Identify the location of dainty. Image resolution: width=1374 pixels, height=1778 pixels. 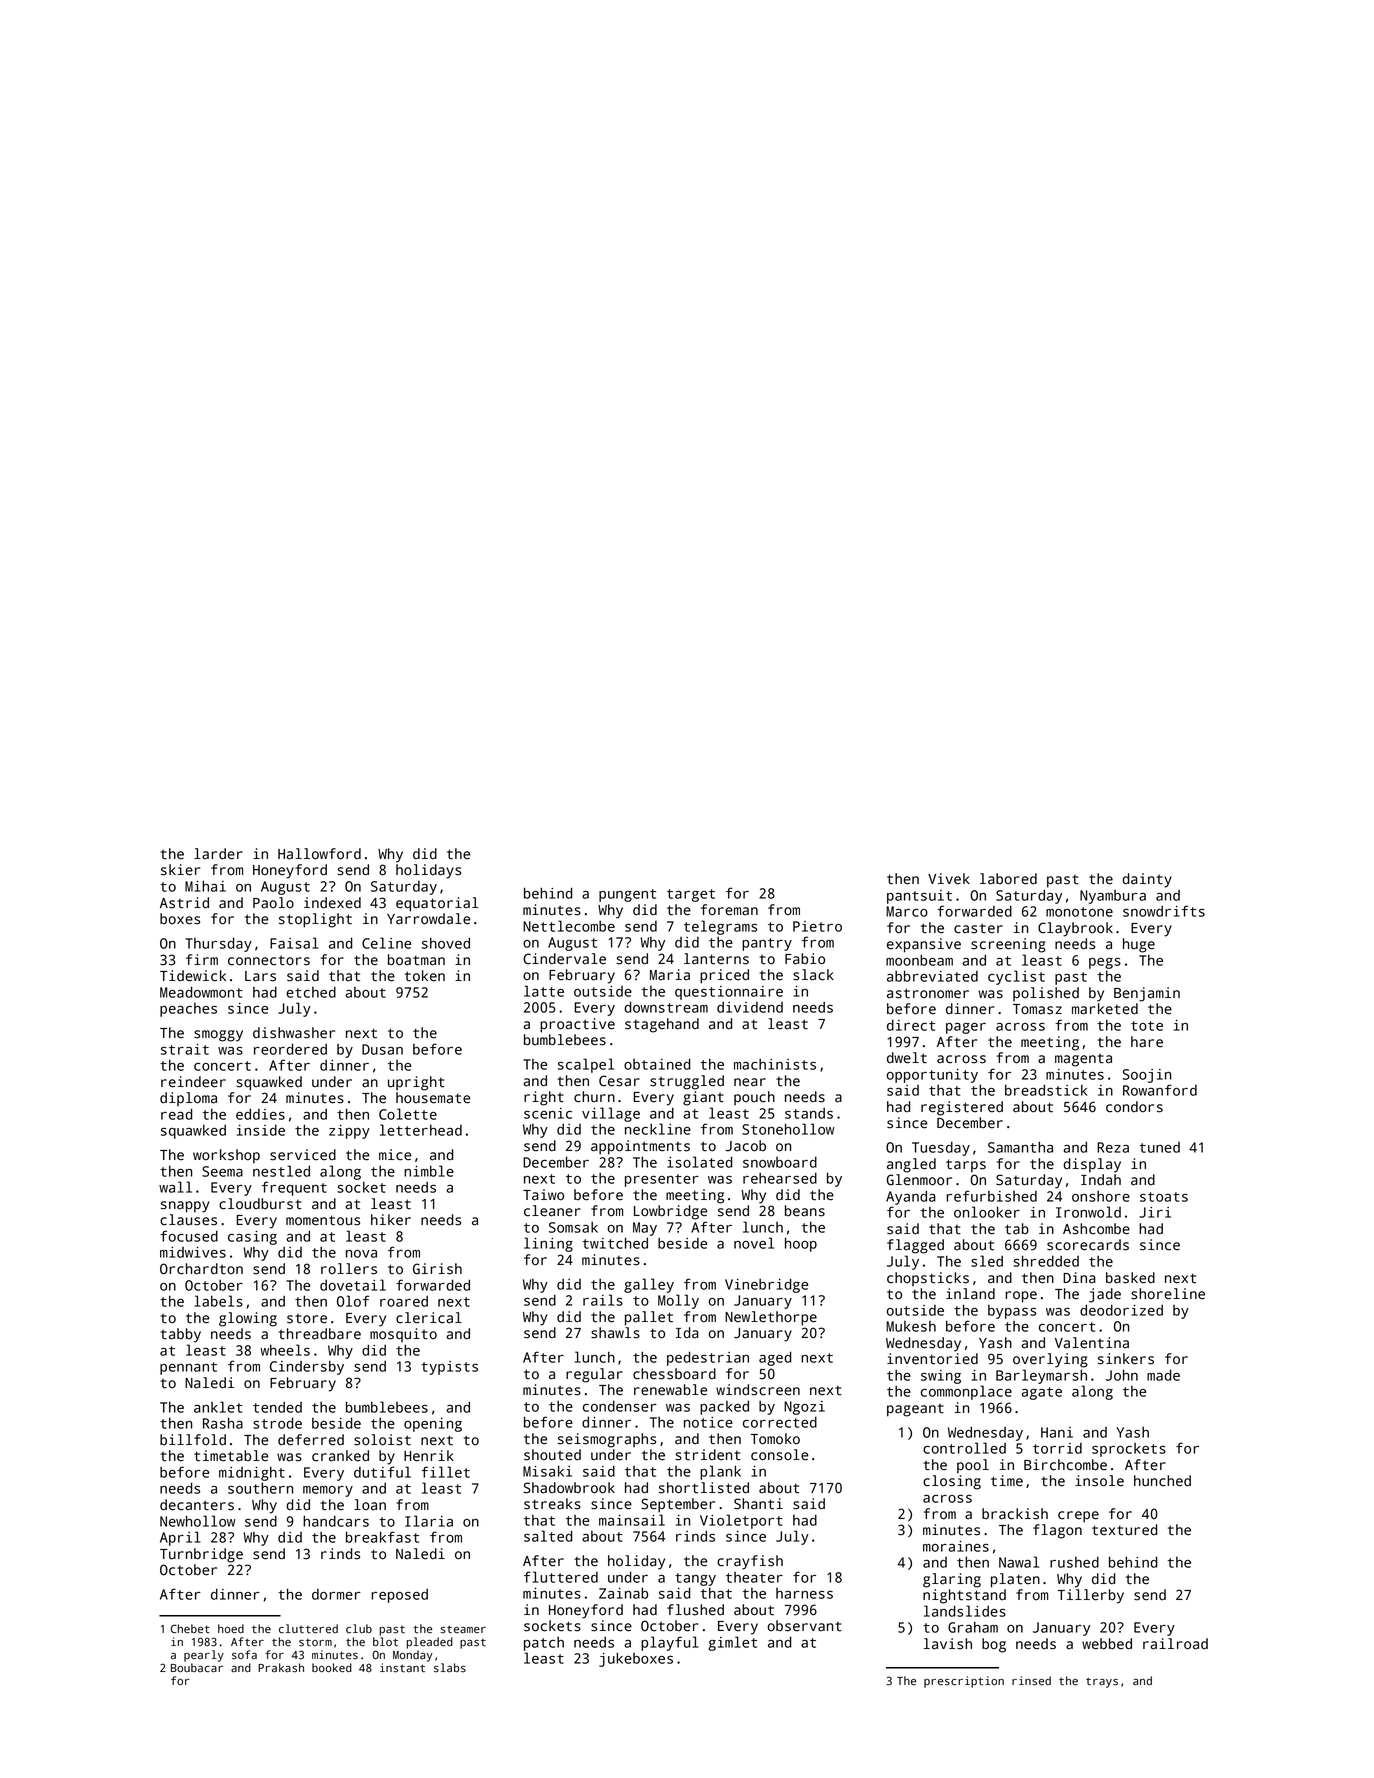
(1147, 880).
